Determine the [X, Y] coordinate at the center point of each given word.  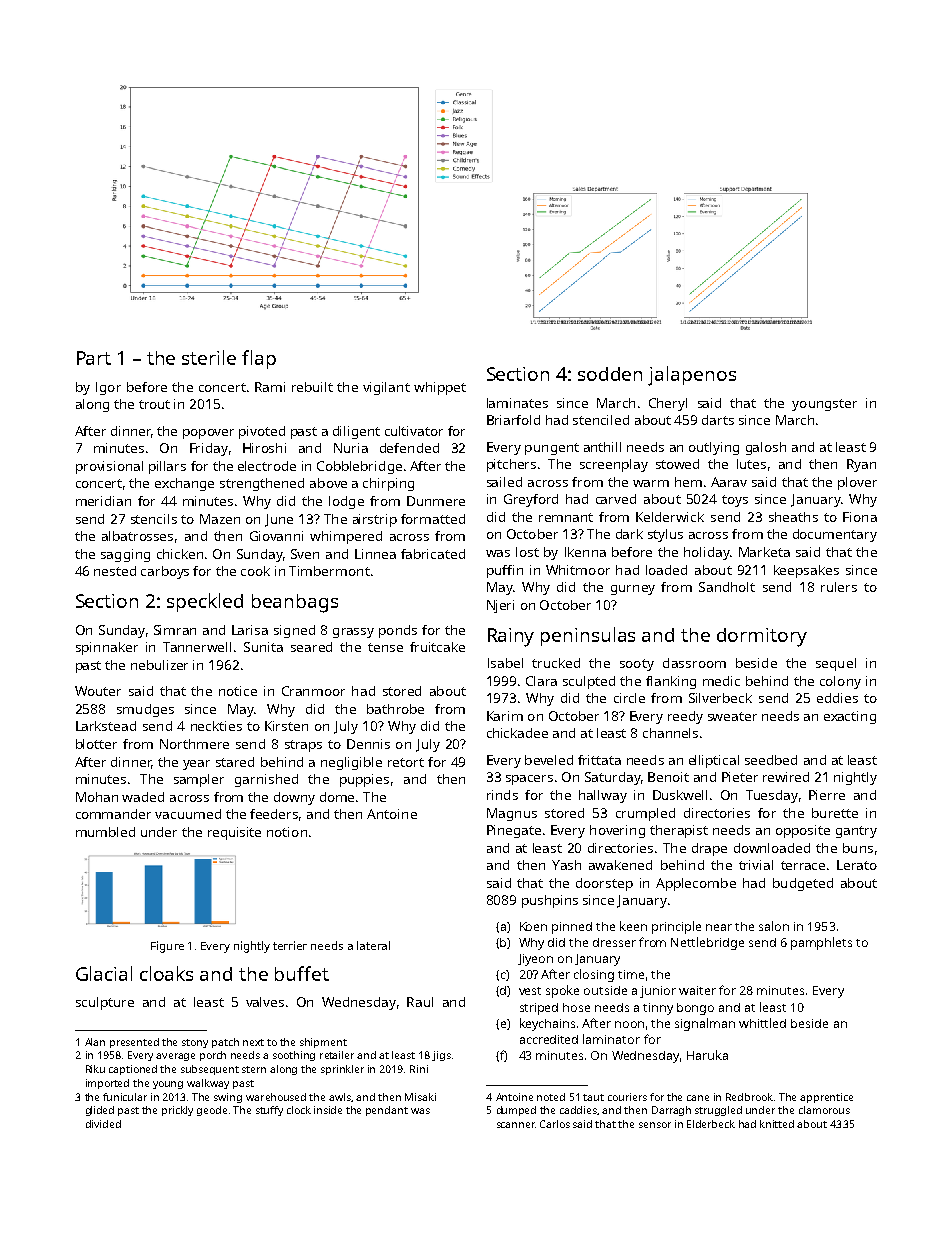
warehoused [276, 1097]
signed [294, 631]
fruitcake [437, 647]
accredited [549, 1039]
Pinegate [514, 831]
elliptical [714, 761]
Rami [270, 387]
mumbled [105, 832]
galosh [766, 448]
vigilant [386, 388]
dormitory [762, 637]
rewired [786, 777]
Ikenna [585, 552]
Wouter [98, 691]
